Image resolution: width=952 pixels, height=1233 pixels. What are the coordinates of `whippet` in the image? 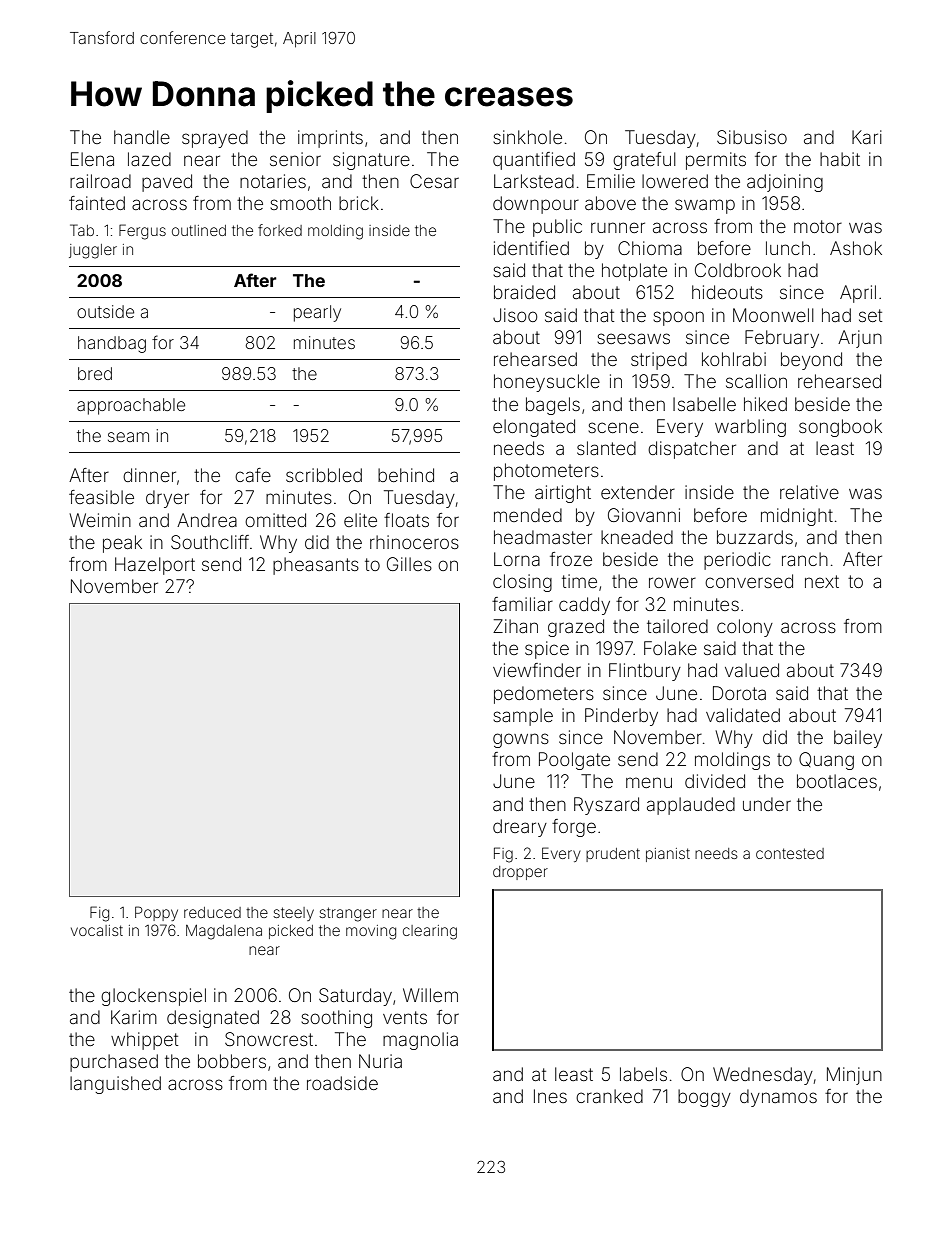 It's located at (144, 1041).
